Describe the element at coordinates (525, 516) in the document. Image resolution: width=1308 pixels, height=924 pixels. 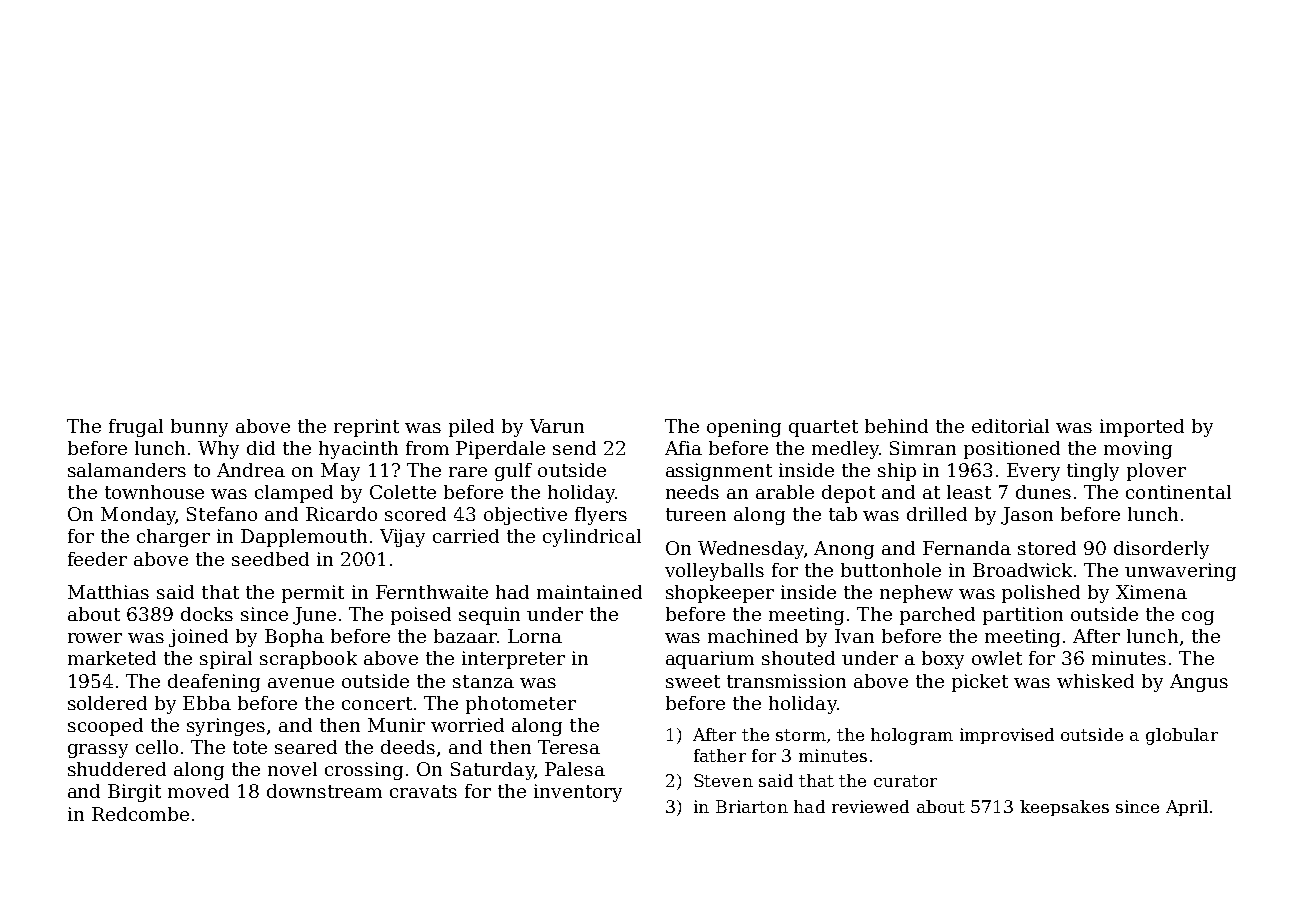
I see `objective` at that location.
